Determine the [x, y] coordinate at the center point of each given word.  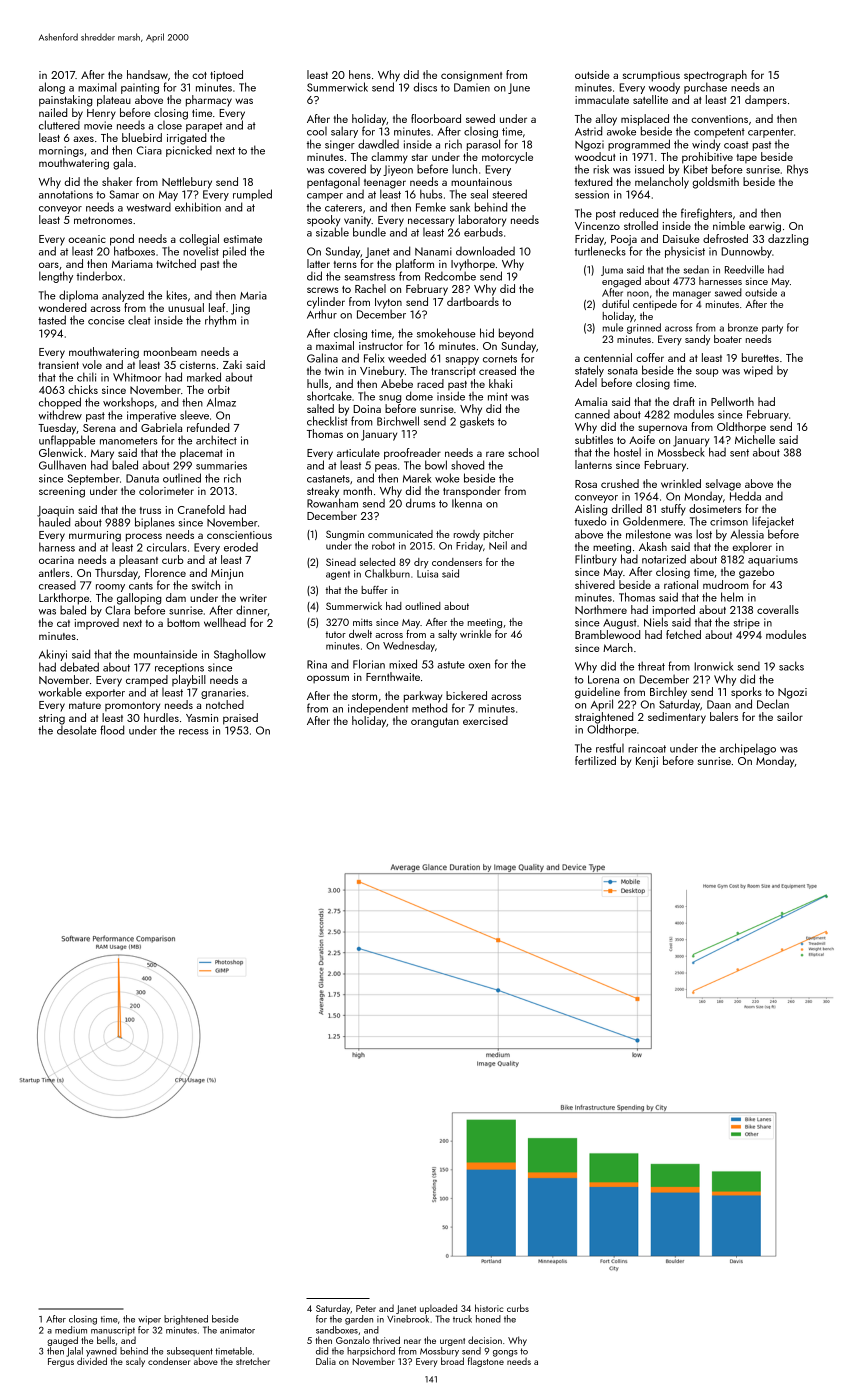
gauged [62, 1341]
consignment [471, 76]
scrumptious [651, 76]
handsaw [147, 74]
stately [589, 371]
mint [498, 396]
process [144, 537]
